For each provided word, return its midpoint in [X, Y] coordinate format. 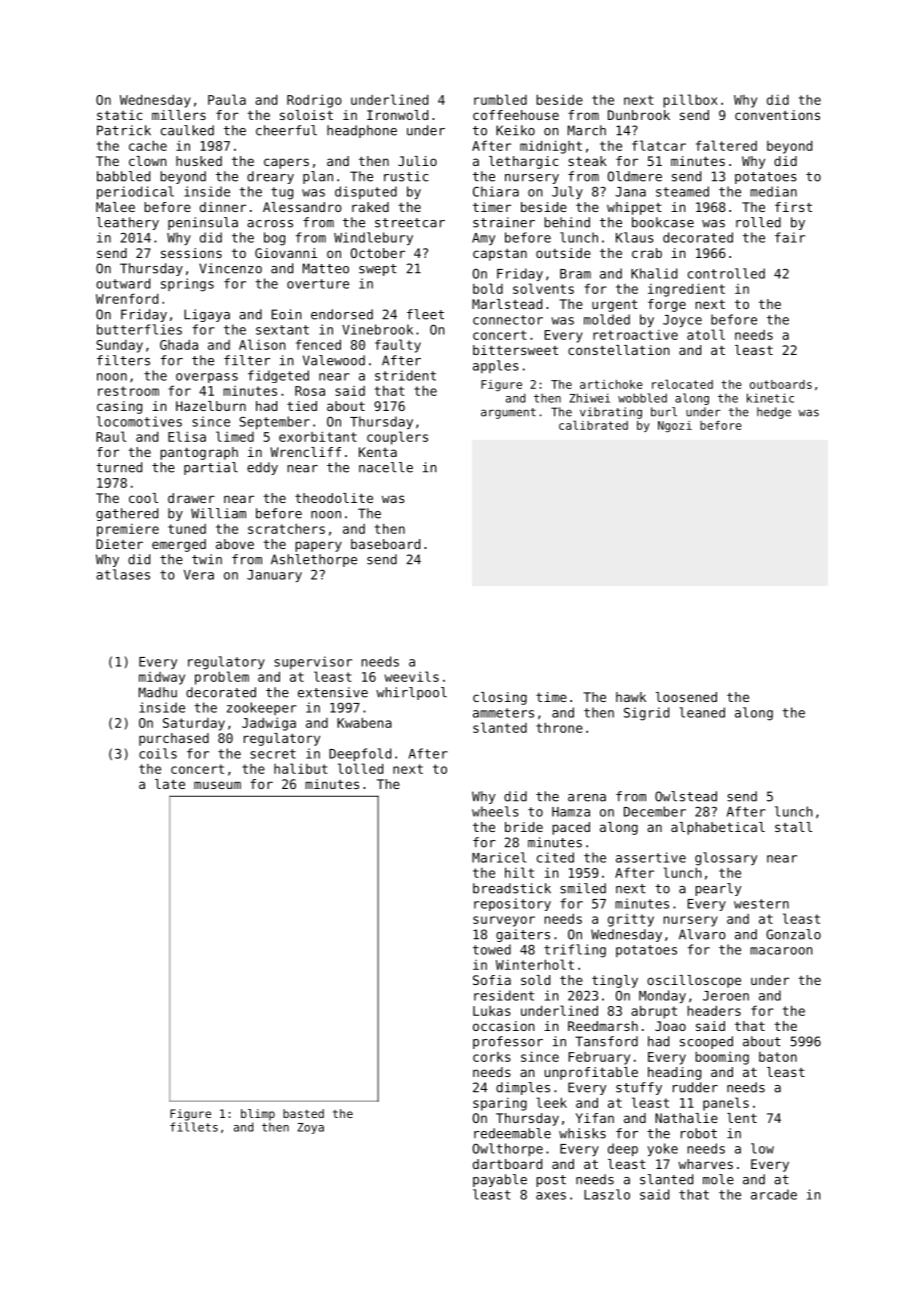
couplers [397, 438]
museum [217, 785]
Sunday [119, 346]
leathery [128, 223]
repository [512, 904]
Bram [575, 274]
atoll [706, 334]
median [773, 191]
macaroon [781, 951]
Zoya [311, 1128]
